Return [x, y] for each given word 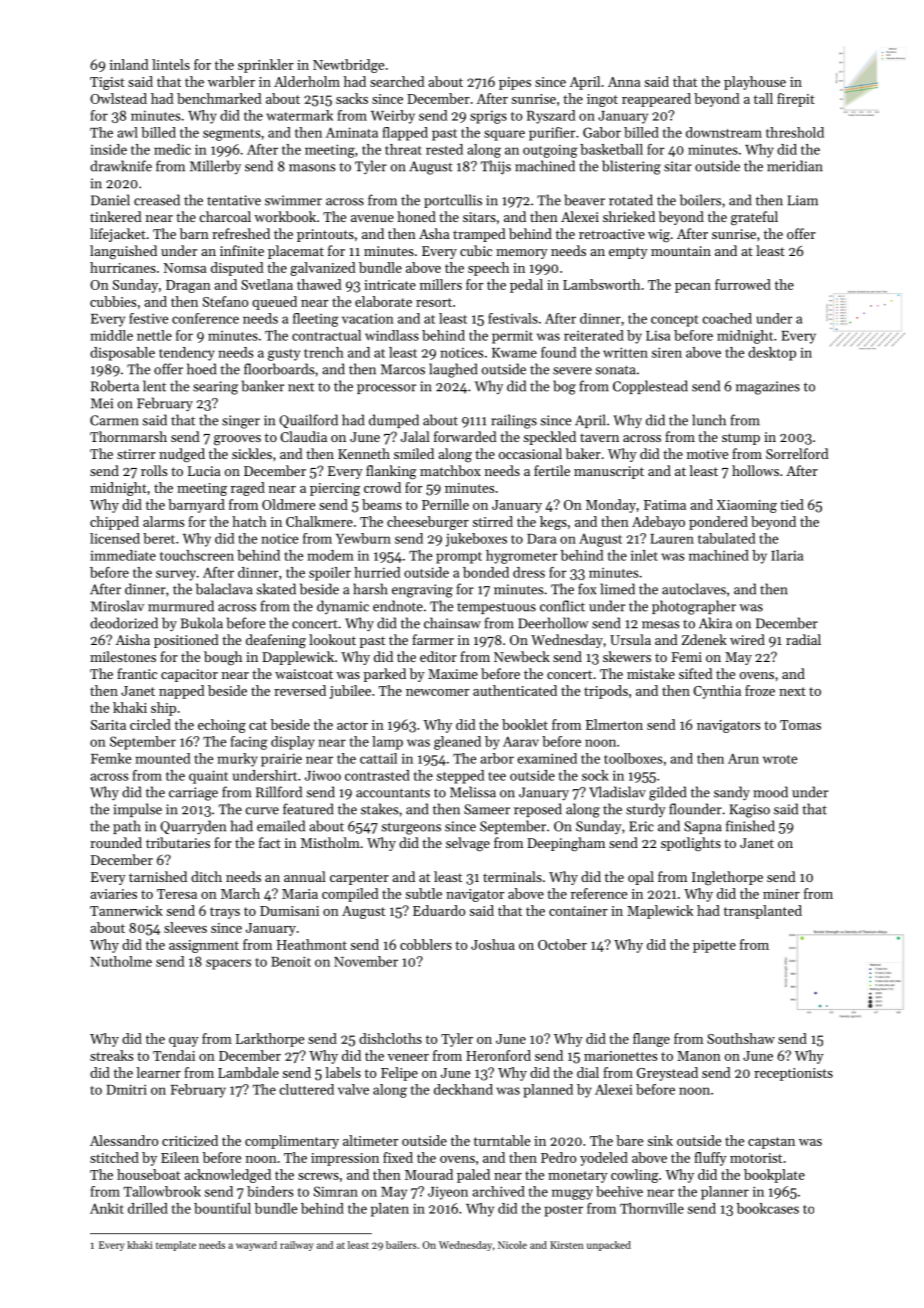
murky [238, 760]
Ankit [107, 1208]
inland [129, 64]
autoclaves [694, 589]
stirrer [136, 454]
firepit [796, 100]
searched [397, 81]
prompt [459, 558]
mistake [651, 673]
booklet [525, 724]
